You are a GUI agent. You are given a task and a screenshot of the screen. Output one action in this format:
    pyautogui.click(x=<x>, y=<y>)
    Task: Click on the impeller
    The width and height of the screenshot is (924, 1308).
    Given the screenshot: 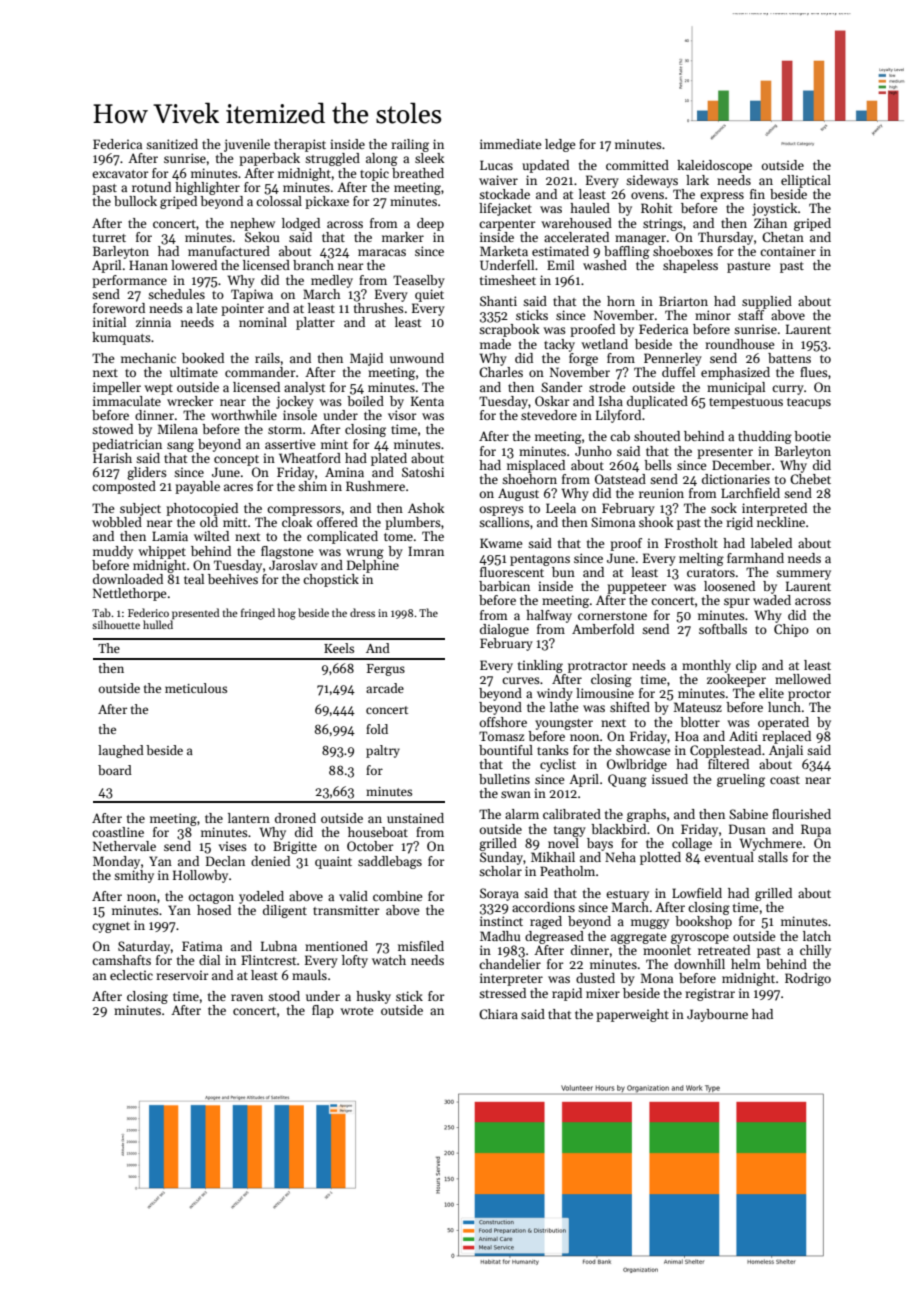 What is the action you would take?
    pyautogui.click(x=117, y=388)
